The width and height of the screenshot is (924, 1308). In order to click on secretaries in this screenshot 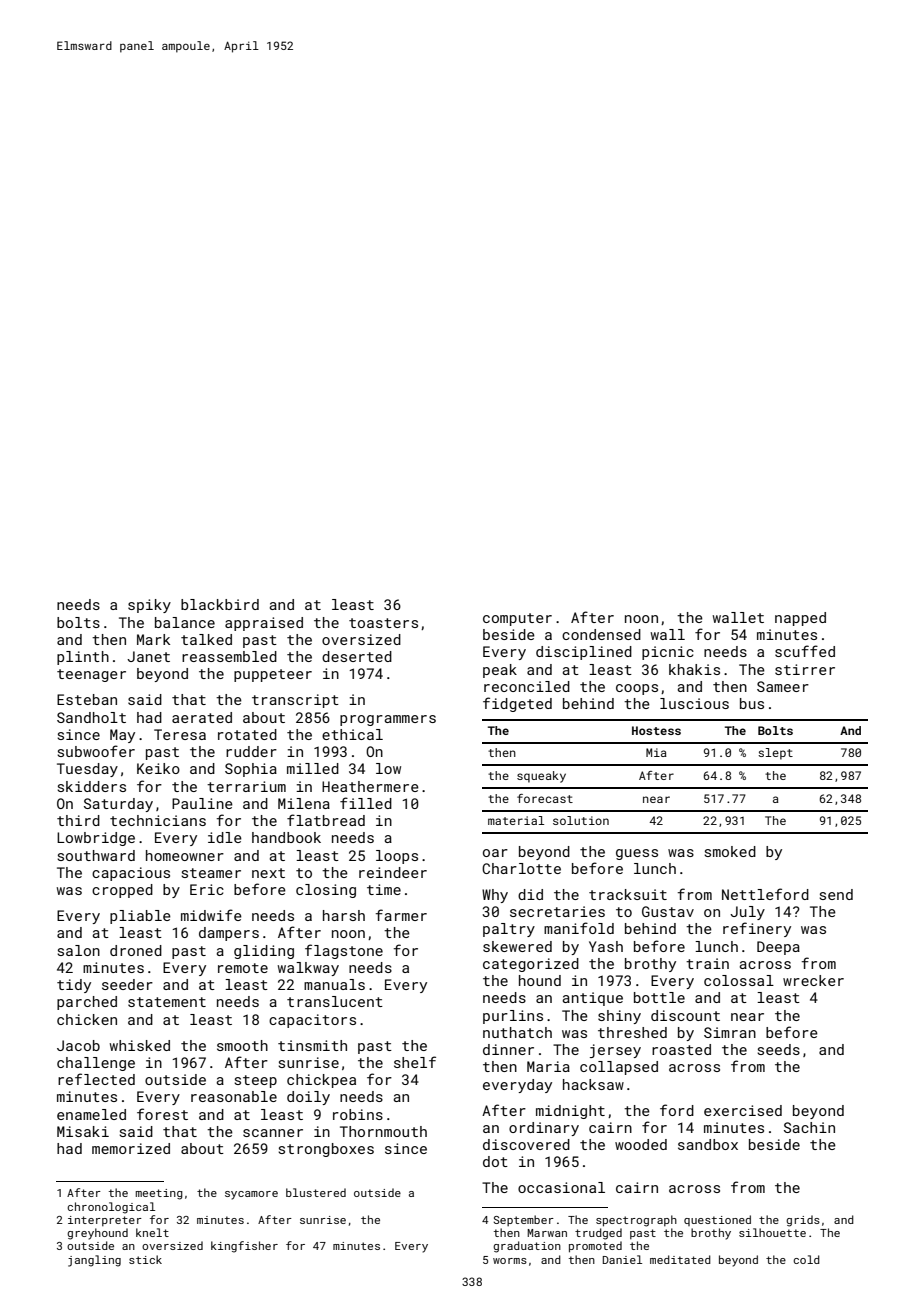, I will do `click(557, 911)`.
